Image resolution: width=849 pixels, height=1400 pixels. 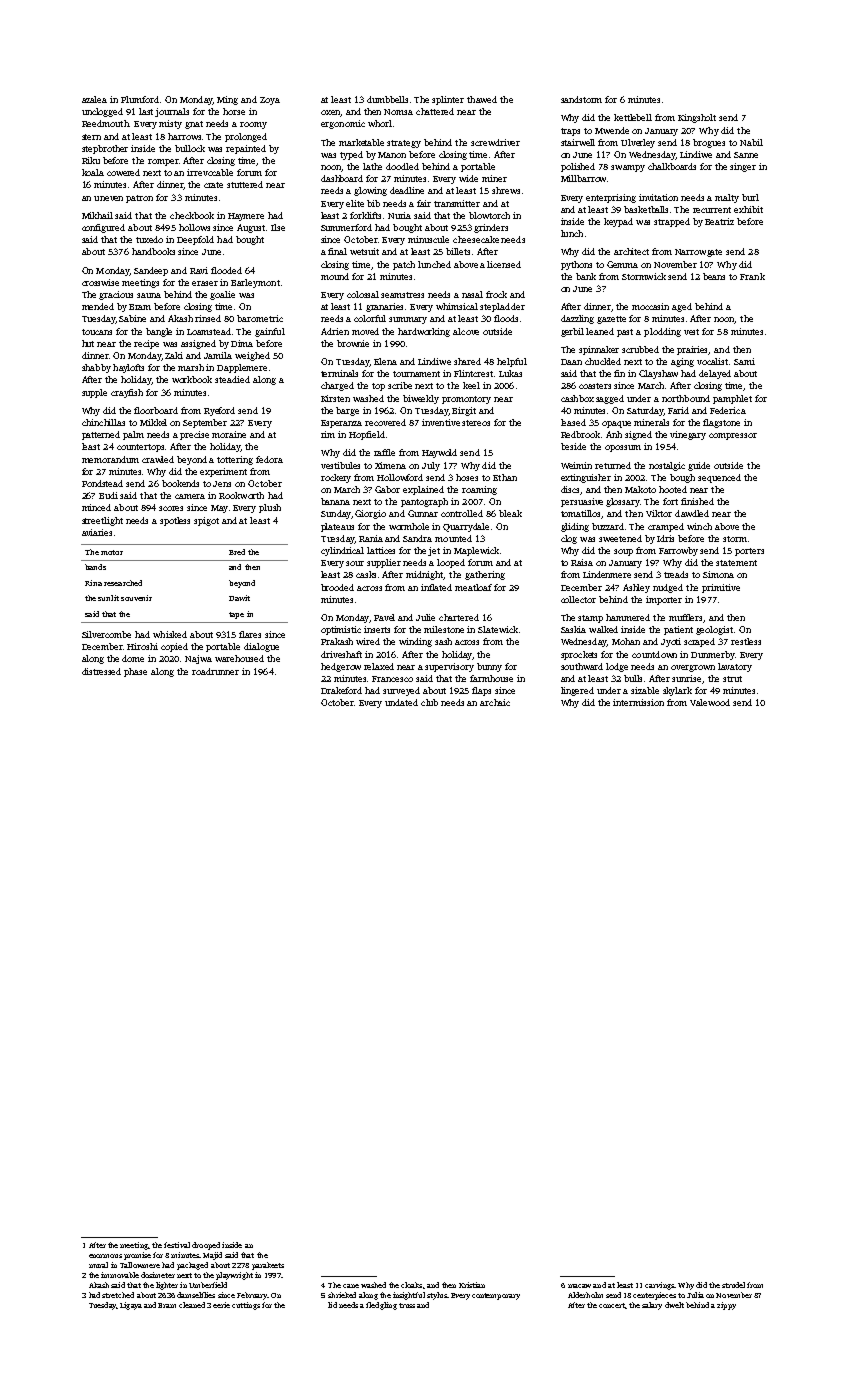 What do you see at coordinates (628, 617) in the screenshot?
I see `hammered` at bounding box center [628, 617].
